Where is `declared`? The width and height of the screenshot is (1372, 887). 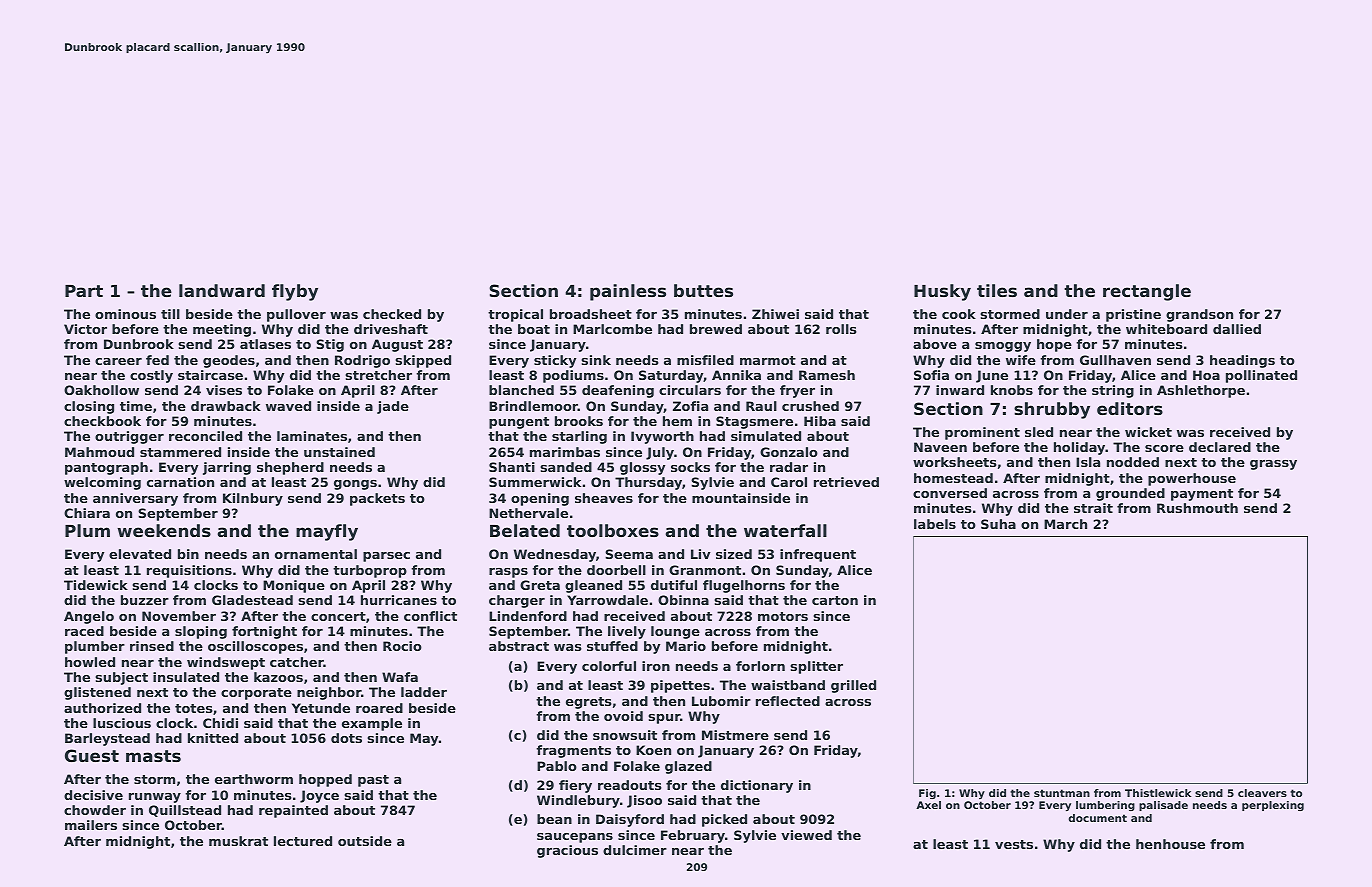 declared is located at coordinates (1220, 447).
